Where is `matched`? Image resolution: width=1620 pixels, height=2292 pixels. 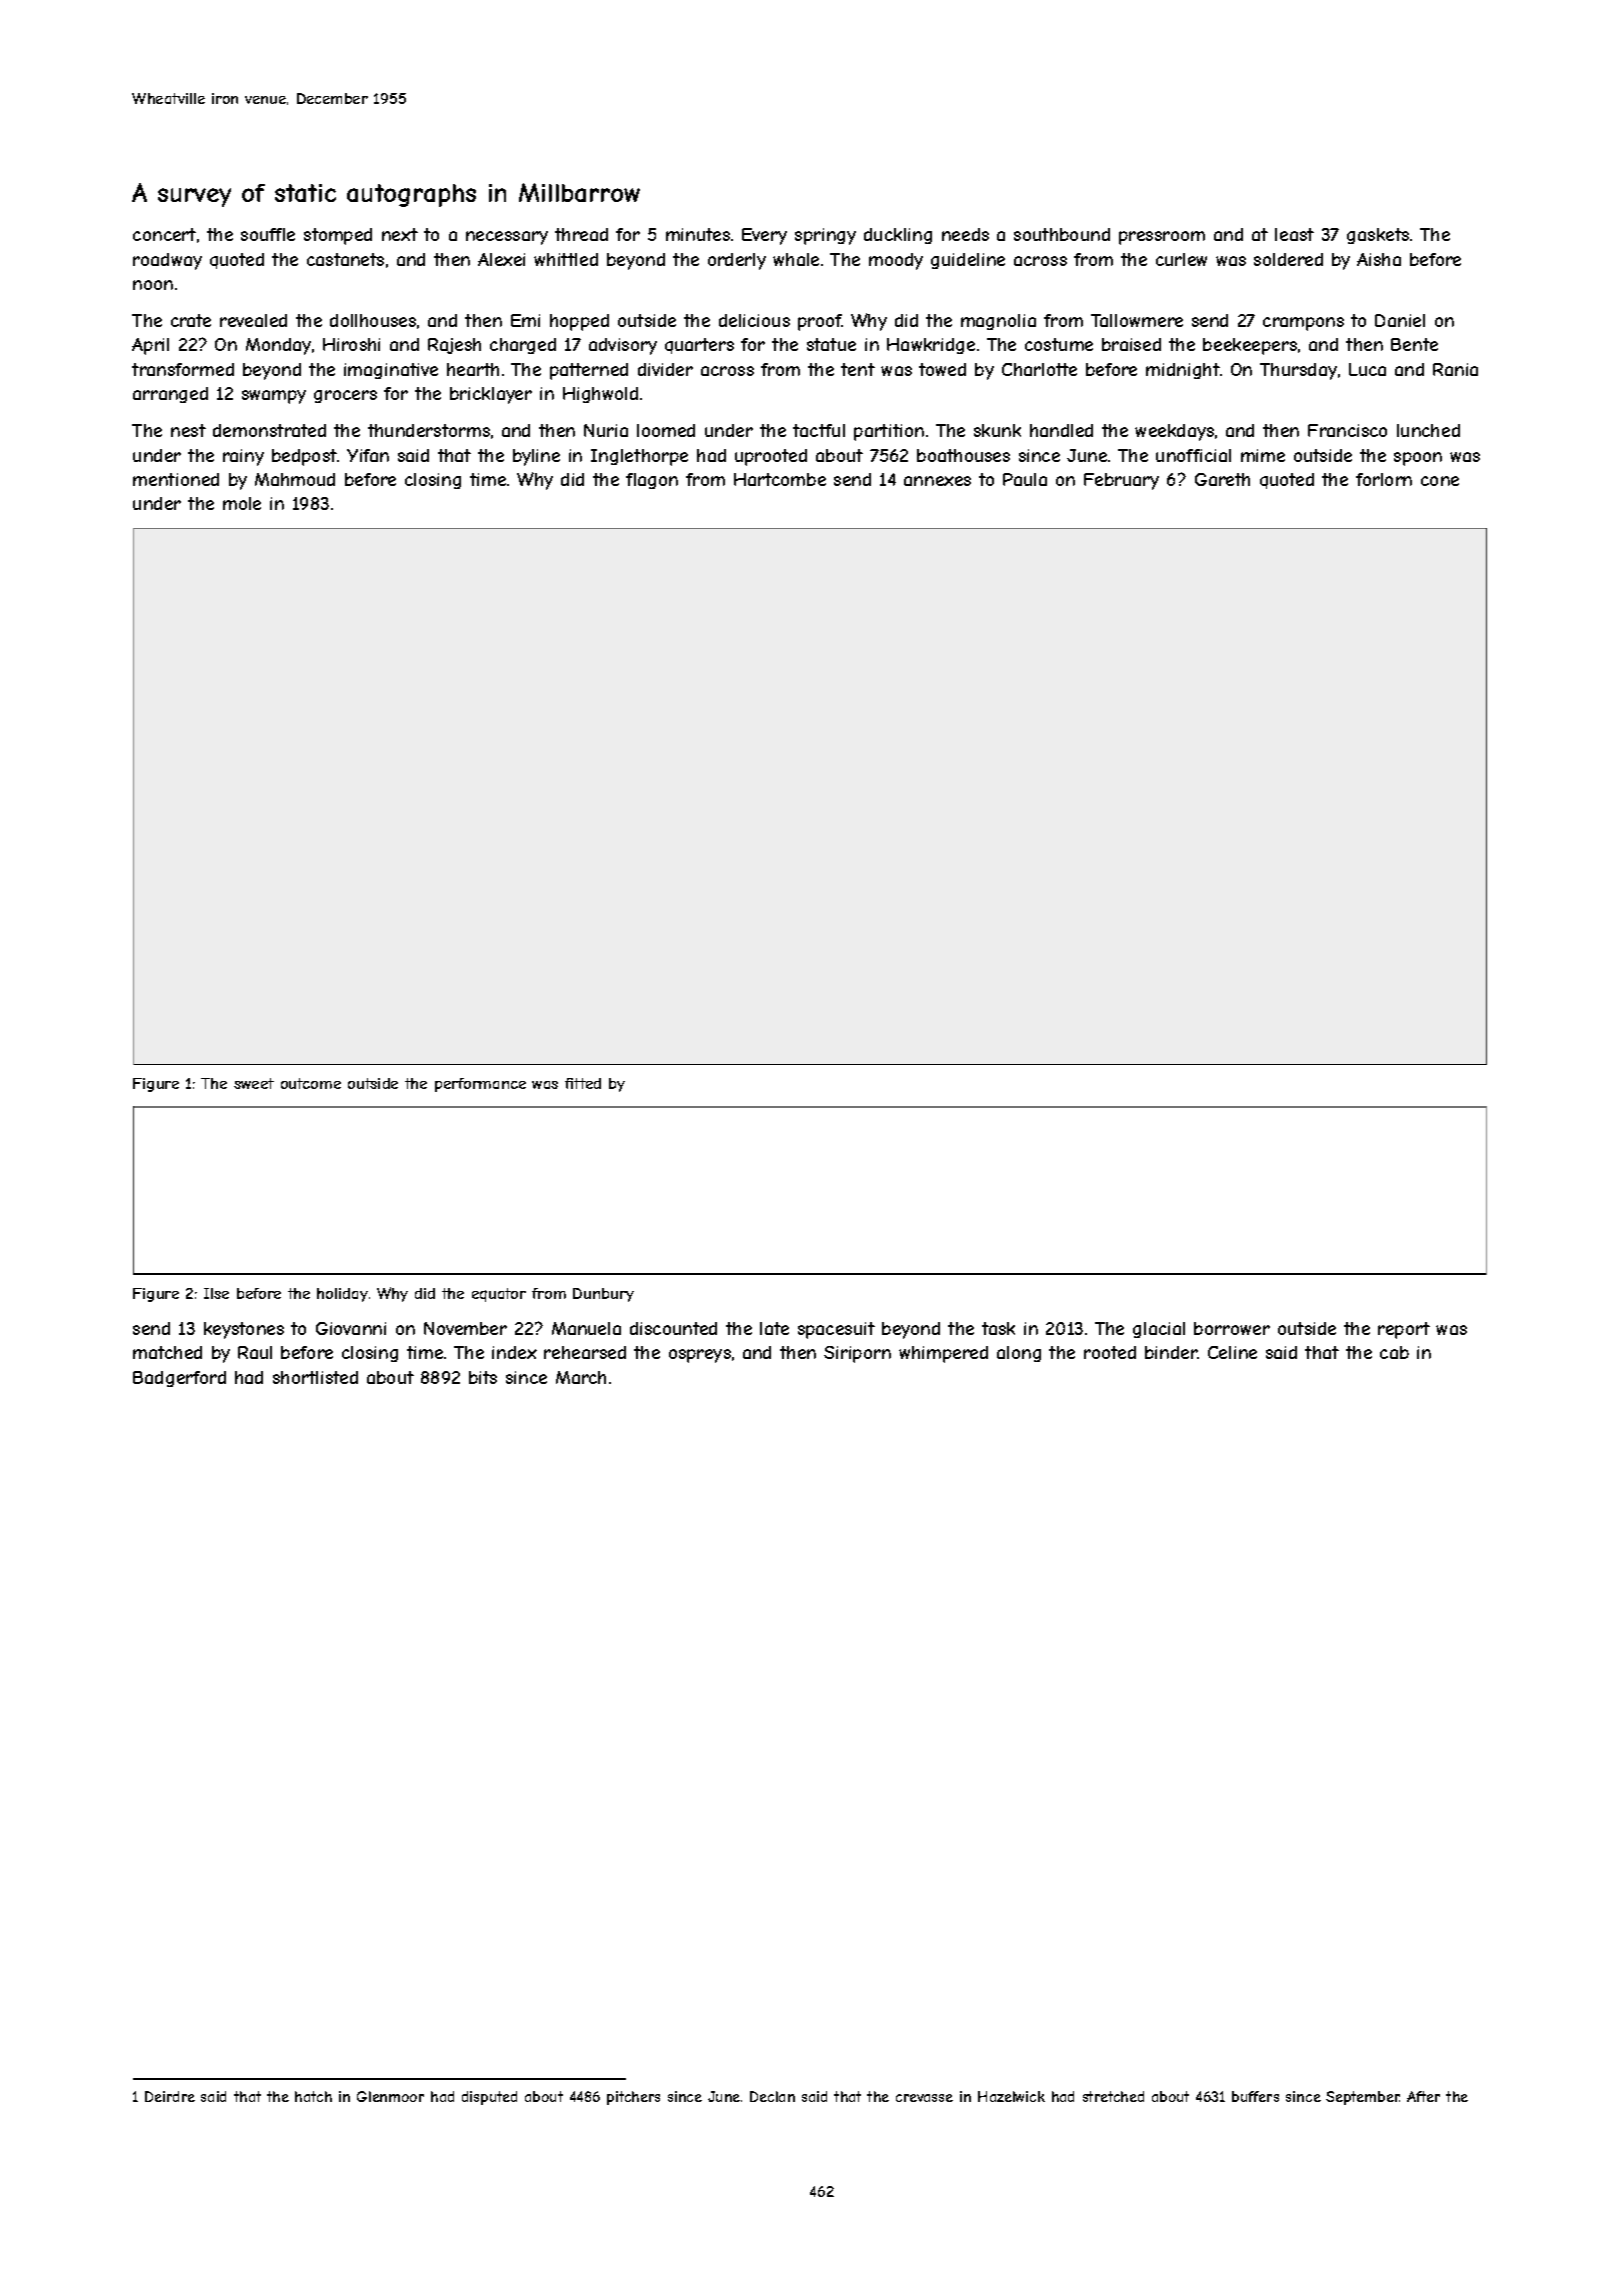
matched is located at coordinates (167, 1352).
